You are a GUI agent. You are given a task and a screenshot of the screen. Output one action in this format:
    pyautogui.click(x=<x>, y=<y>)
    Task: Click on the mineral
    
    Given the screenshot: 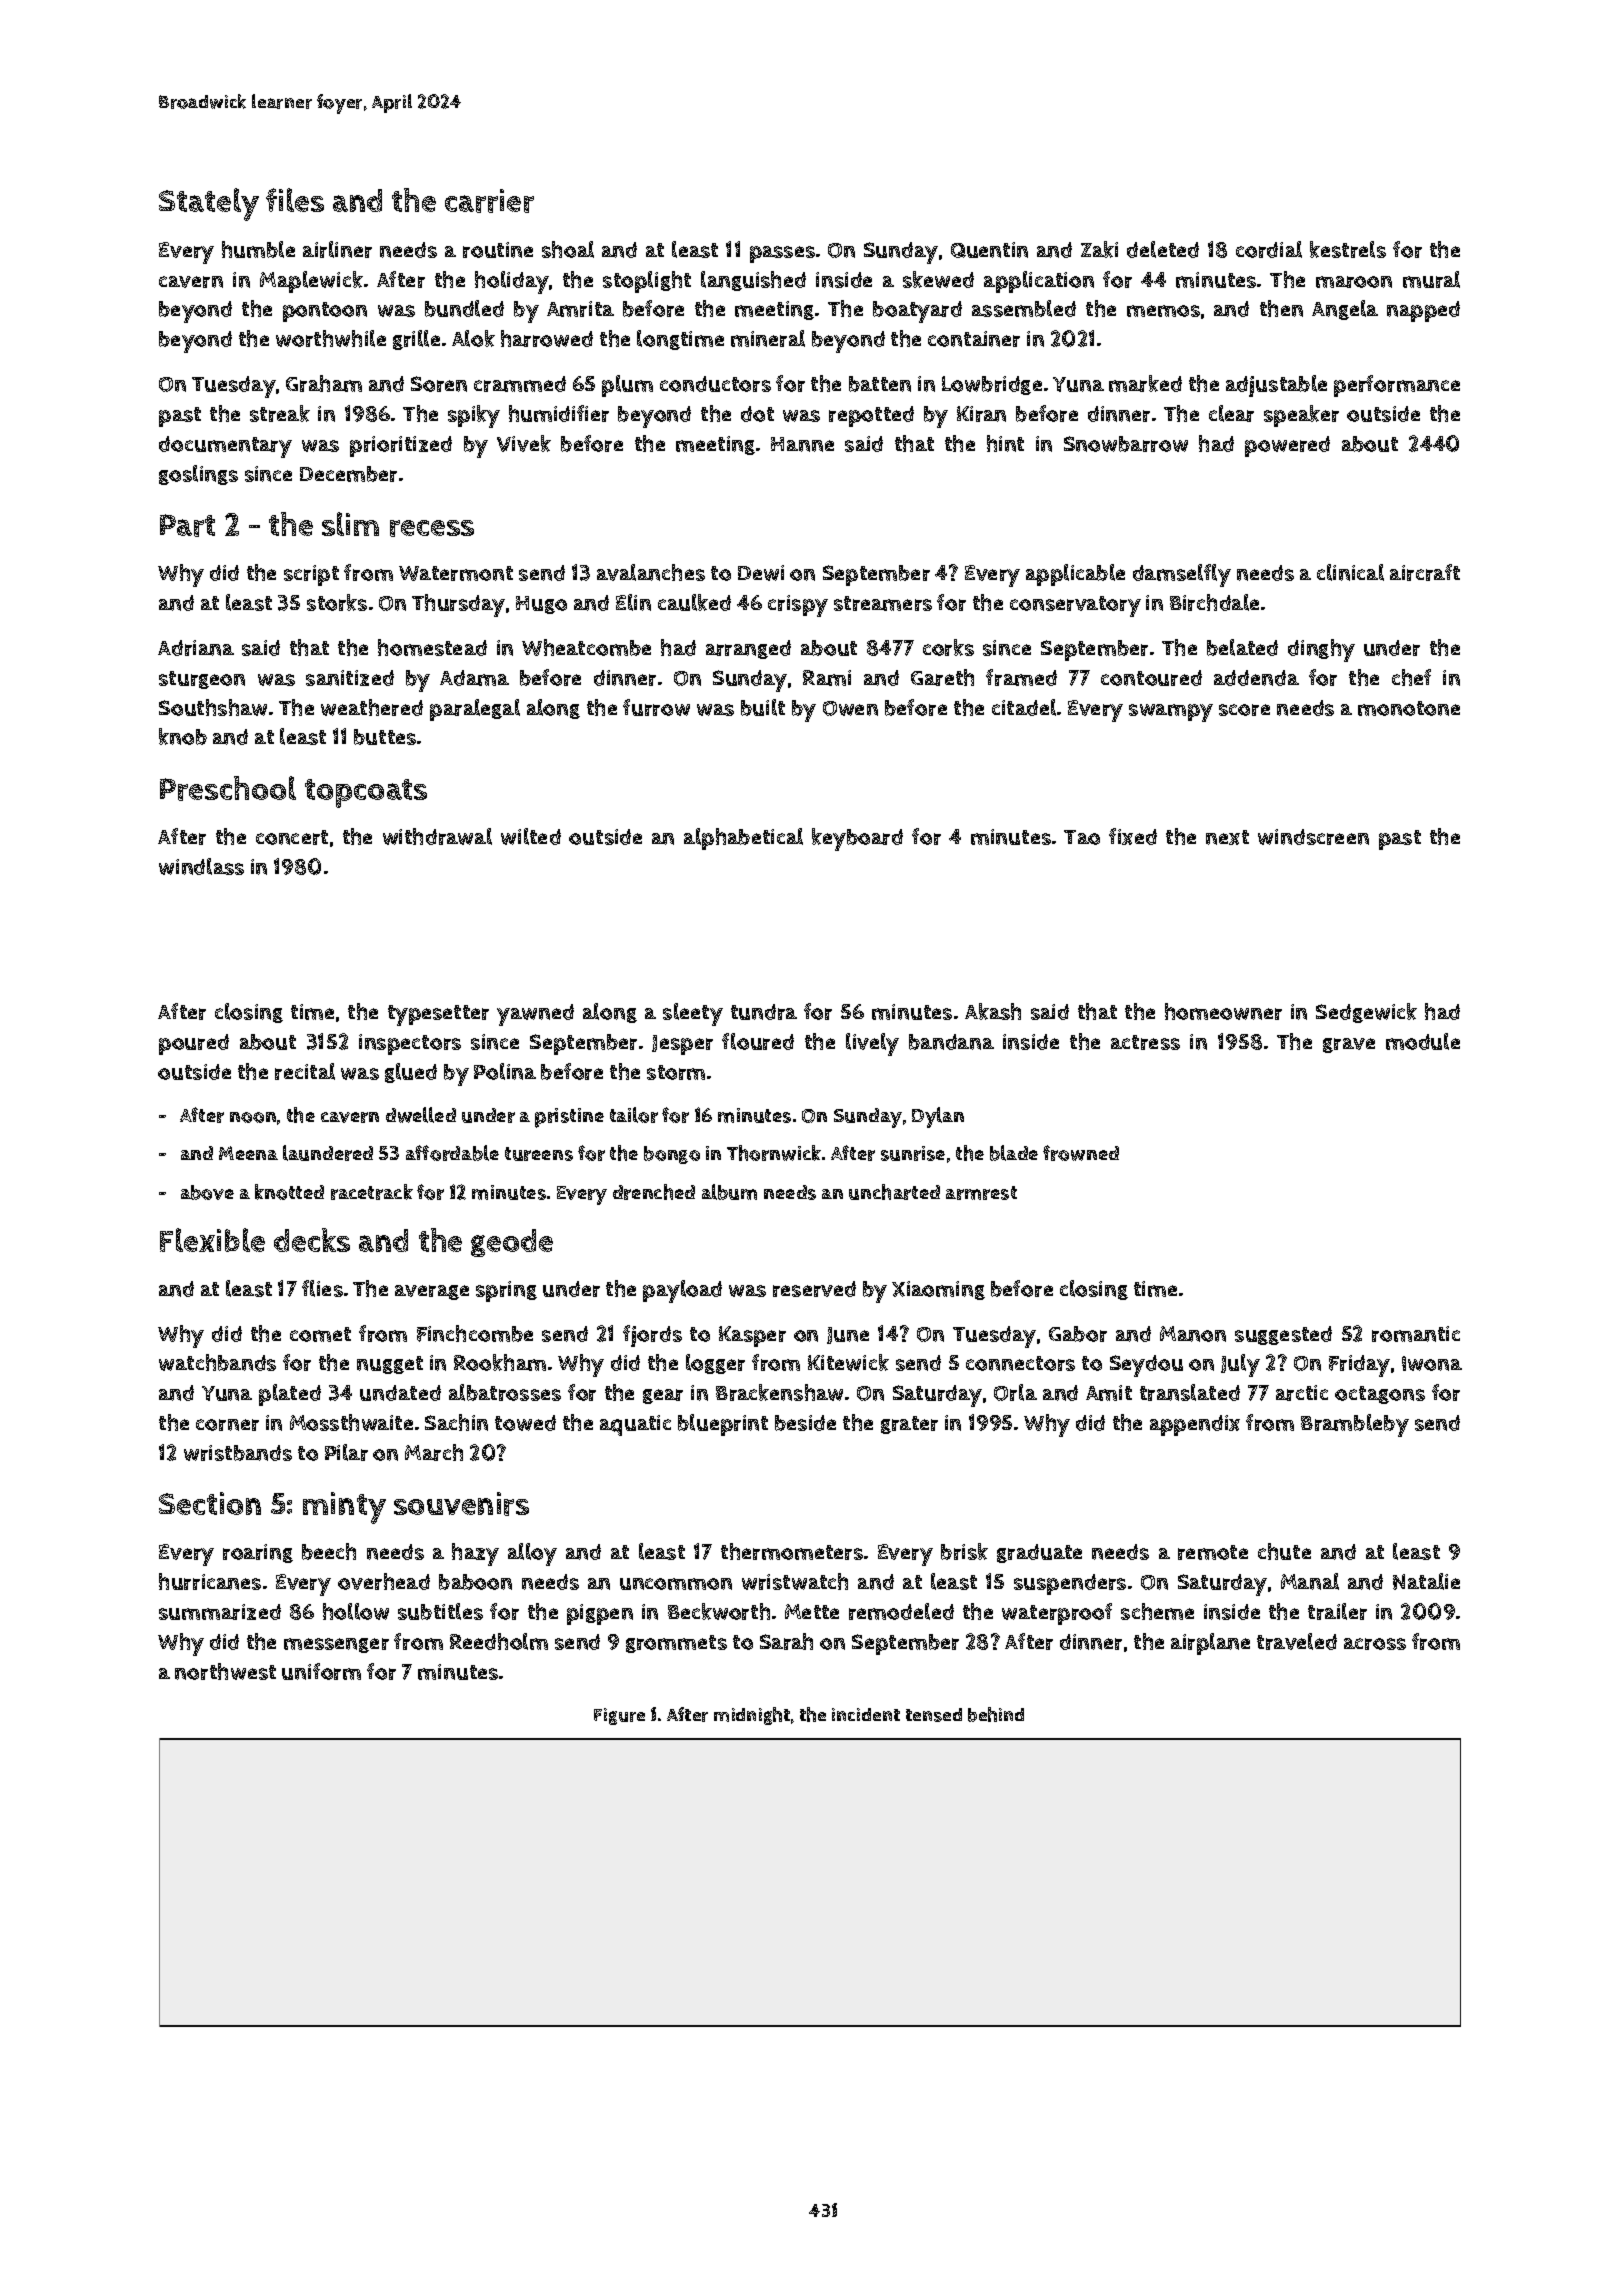 What is the action you would take?
    pyautogui.click(x=768, y=338)
